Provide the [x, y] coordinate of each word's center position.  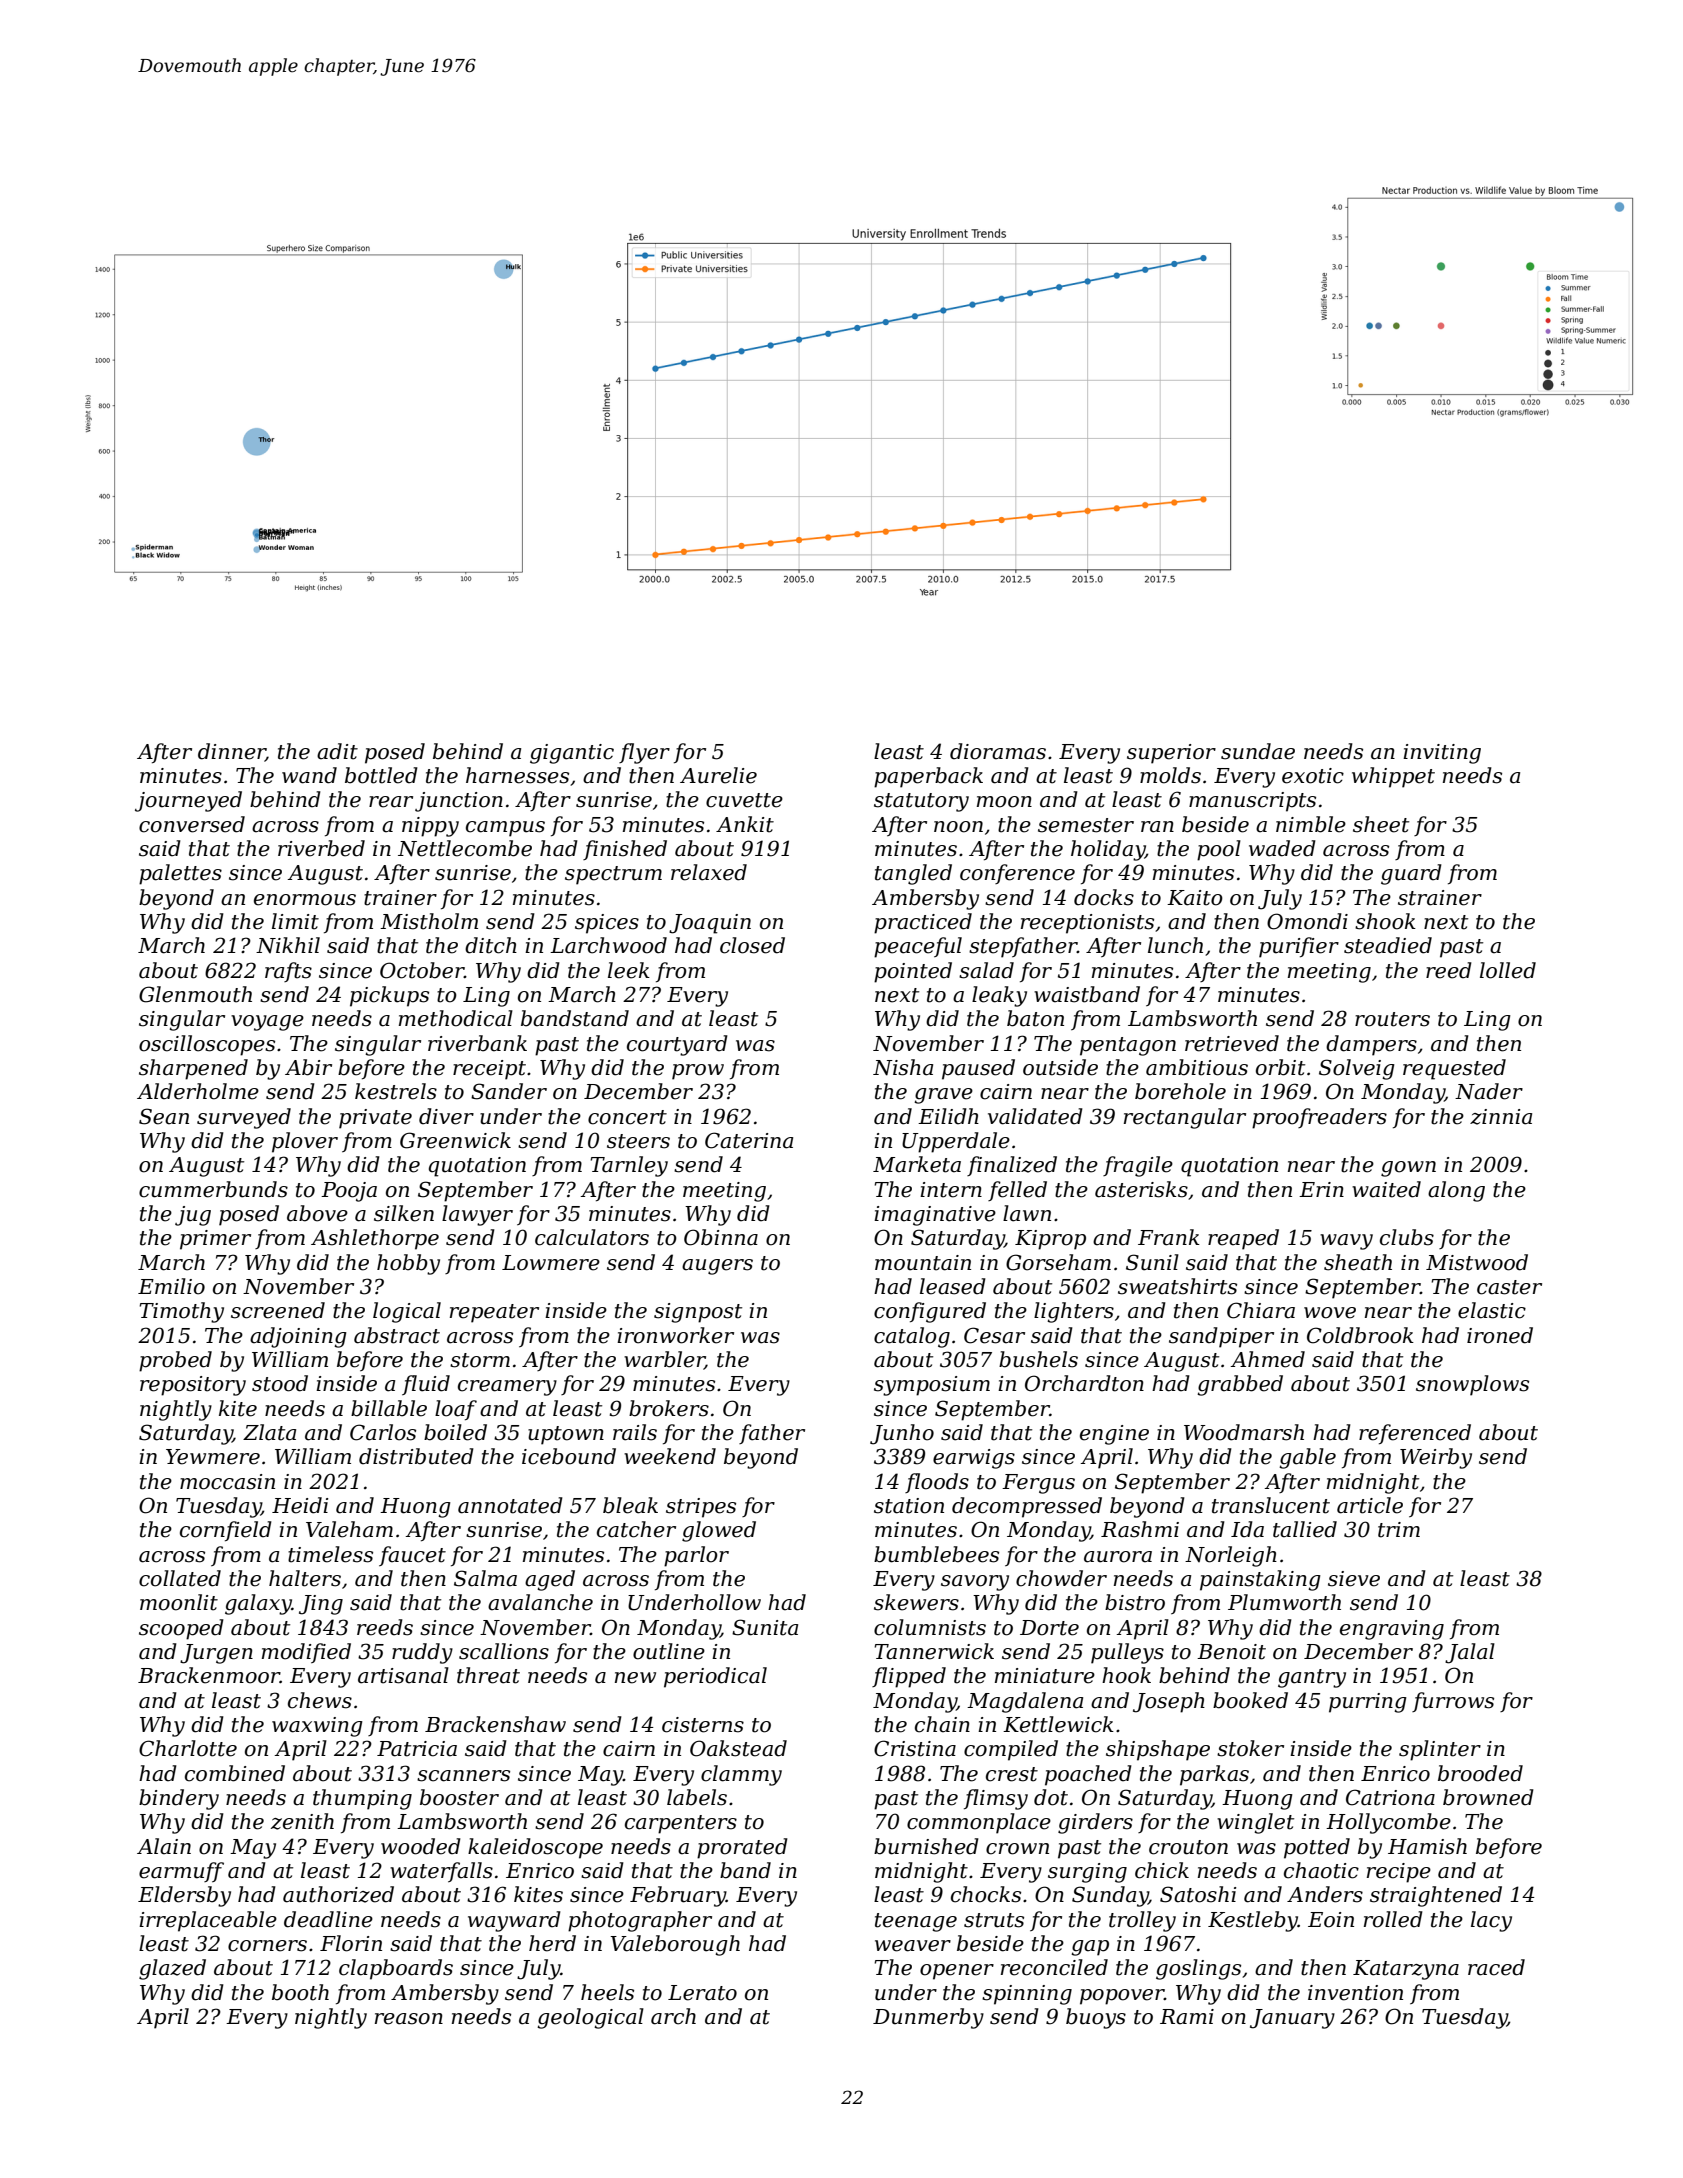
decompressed [1027, 1507]
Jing [321, 1605]
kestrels [396, 1091]
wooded [421, 1846]
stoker [1250, 1748]
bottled [381, 775]
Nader [1489, 1091]
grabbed [1240, 1385]
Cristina [915, 1748]
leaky [999, 996]
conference [1017, 874]
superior [1171, 754]
